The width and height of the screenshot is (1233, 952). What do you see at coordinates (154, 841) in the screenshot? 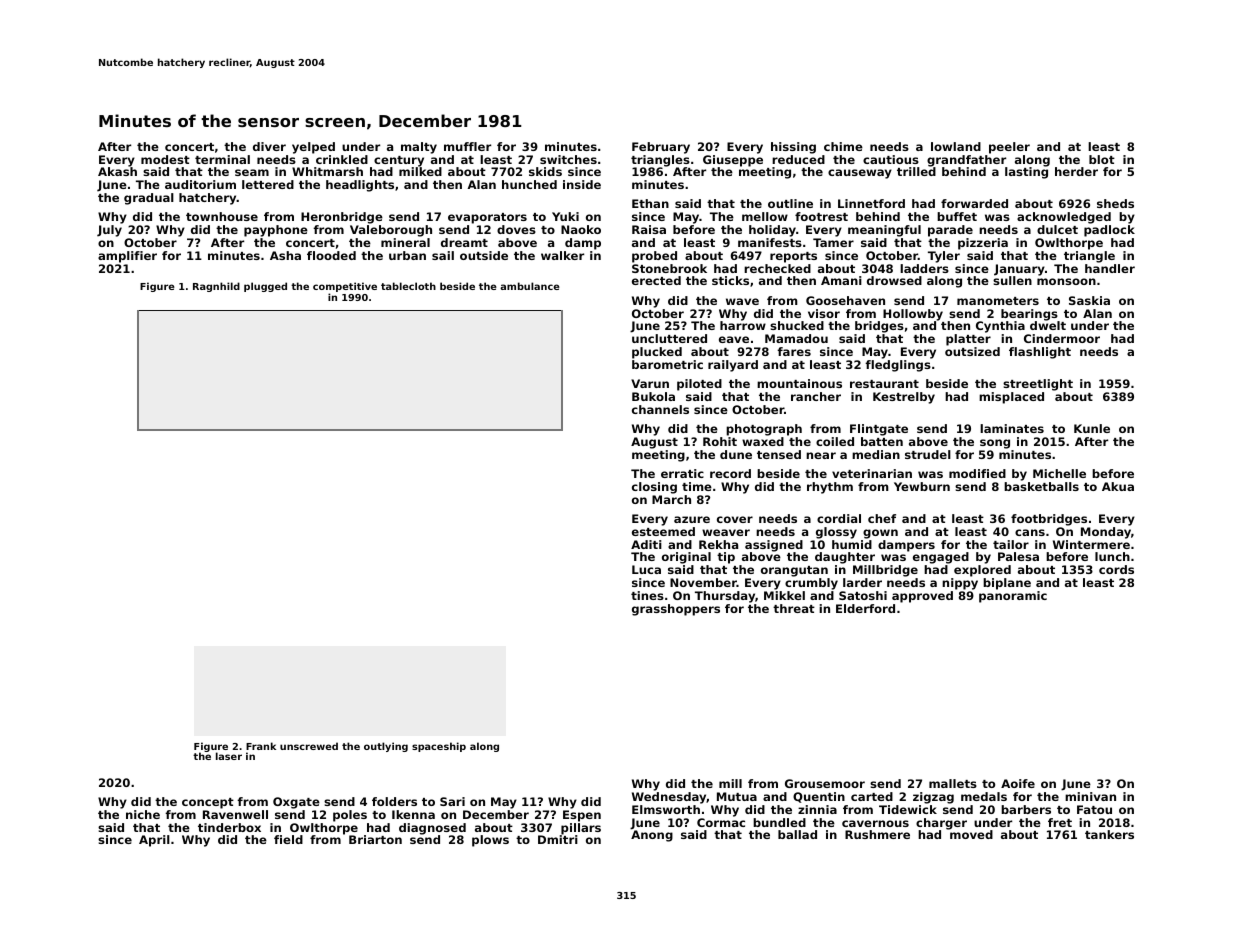
I see `April` at bounding box center [154, 841].
